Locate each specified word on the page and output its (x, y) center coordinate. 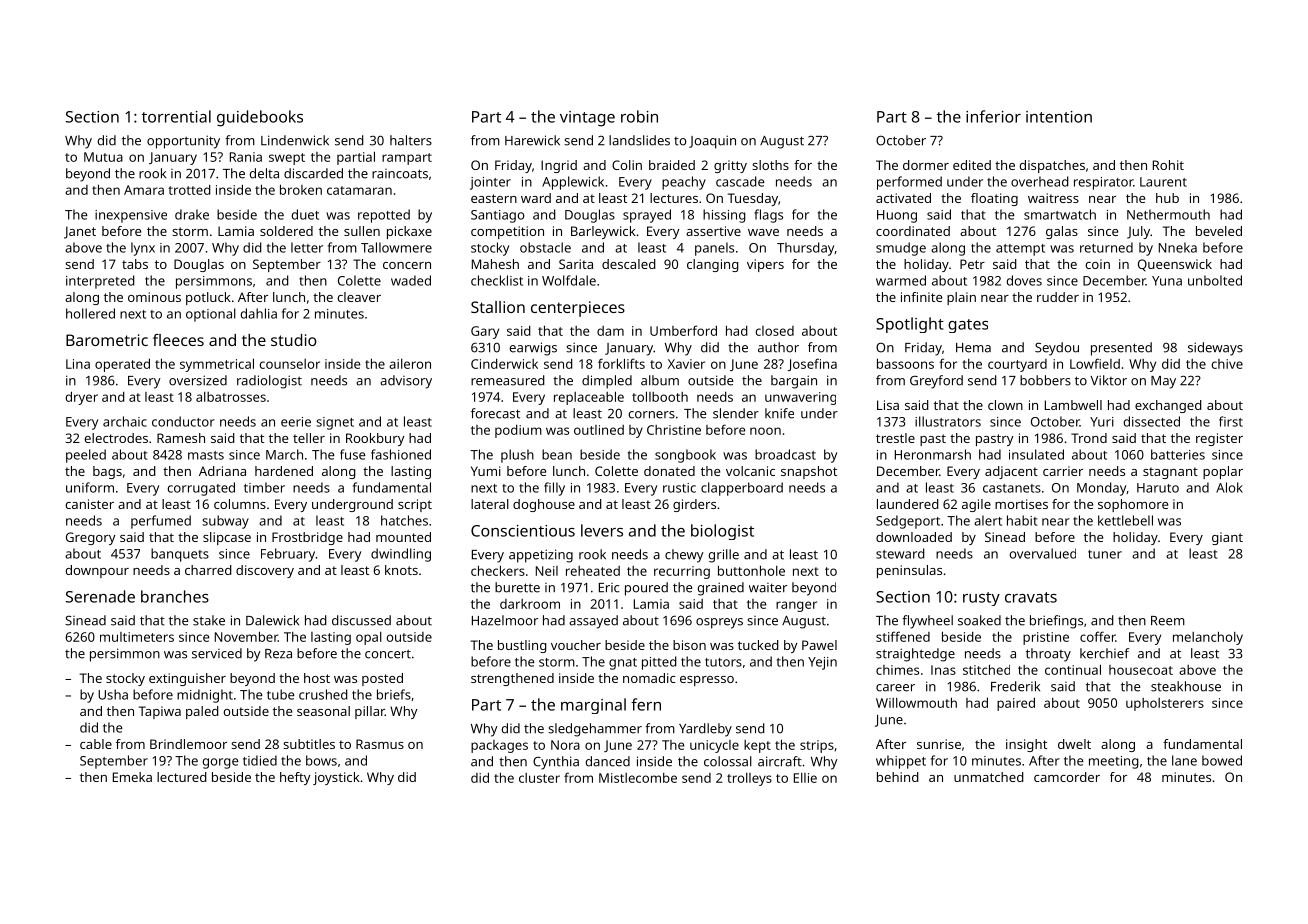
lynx (143, 249)
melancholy (1208, 638)
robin (639, 116)
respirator (1103, 183)
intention (1059, 117)
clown (1005, 405)
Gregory (91, 538)
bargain (794, 382)
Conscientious (523, 531)
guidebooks (260, 118)
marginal (593, 706)
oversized (198, 380)
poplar (1223, 472)
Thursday (806, 249)
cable (96, 744)
